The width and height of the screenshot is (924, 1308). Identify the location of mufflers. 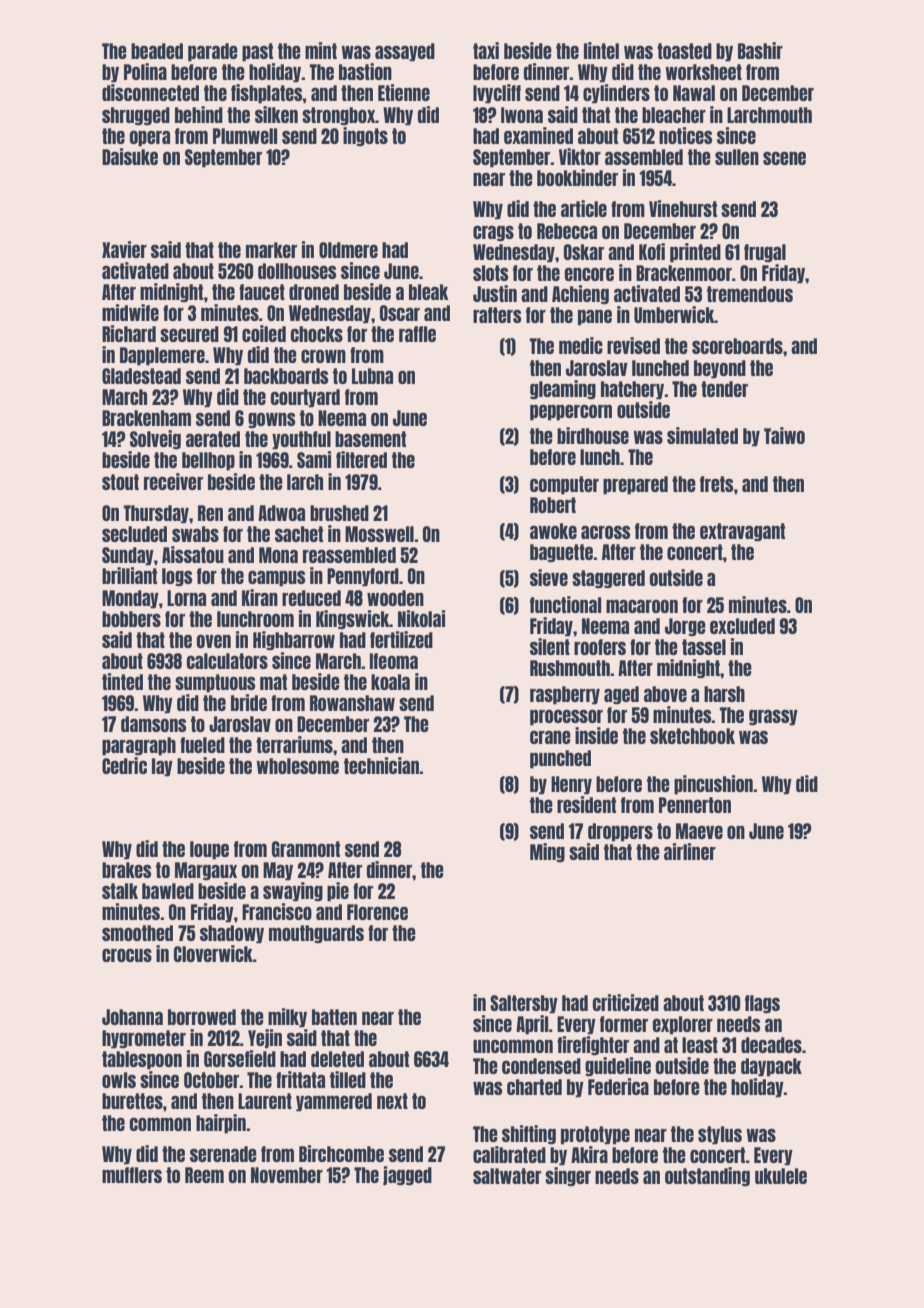
(132, 1175).
